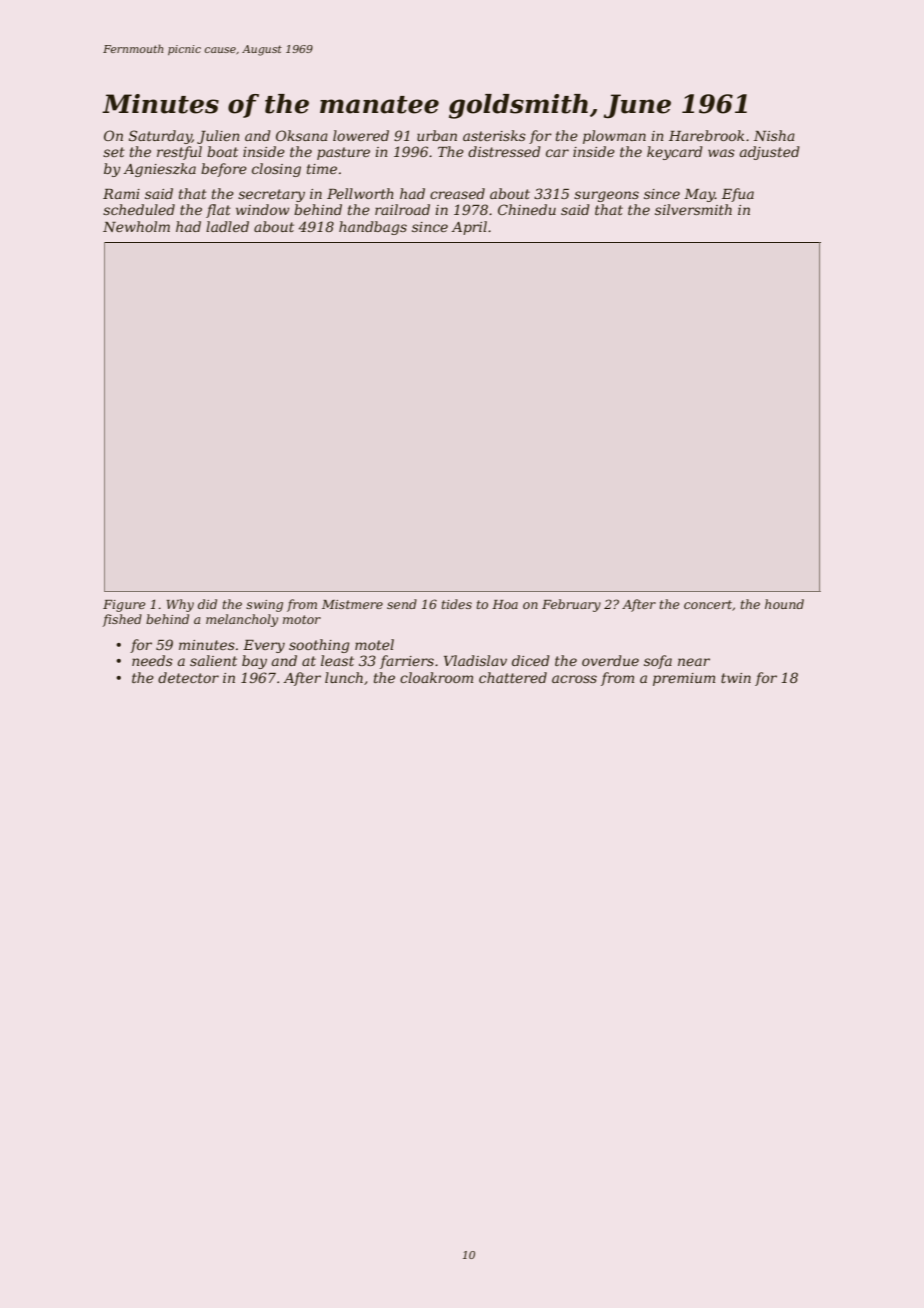 The width and height of the screenshot is (924, 1308). I want to click on tides, so click(456, 604).
